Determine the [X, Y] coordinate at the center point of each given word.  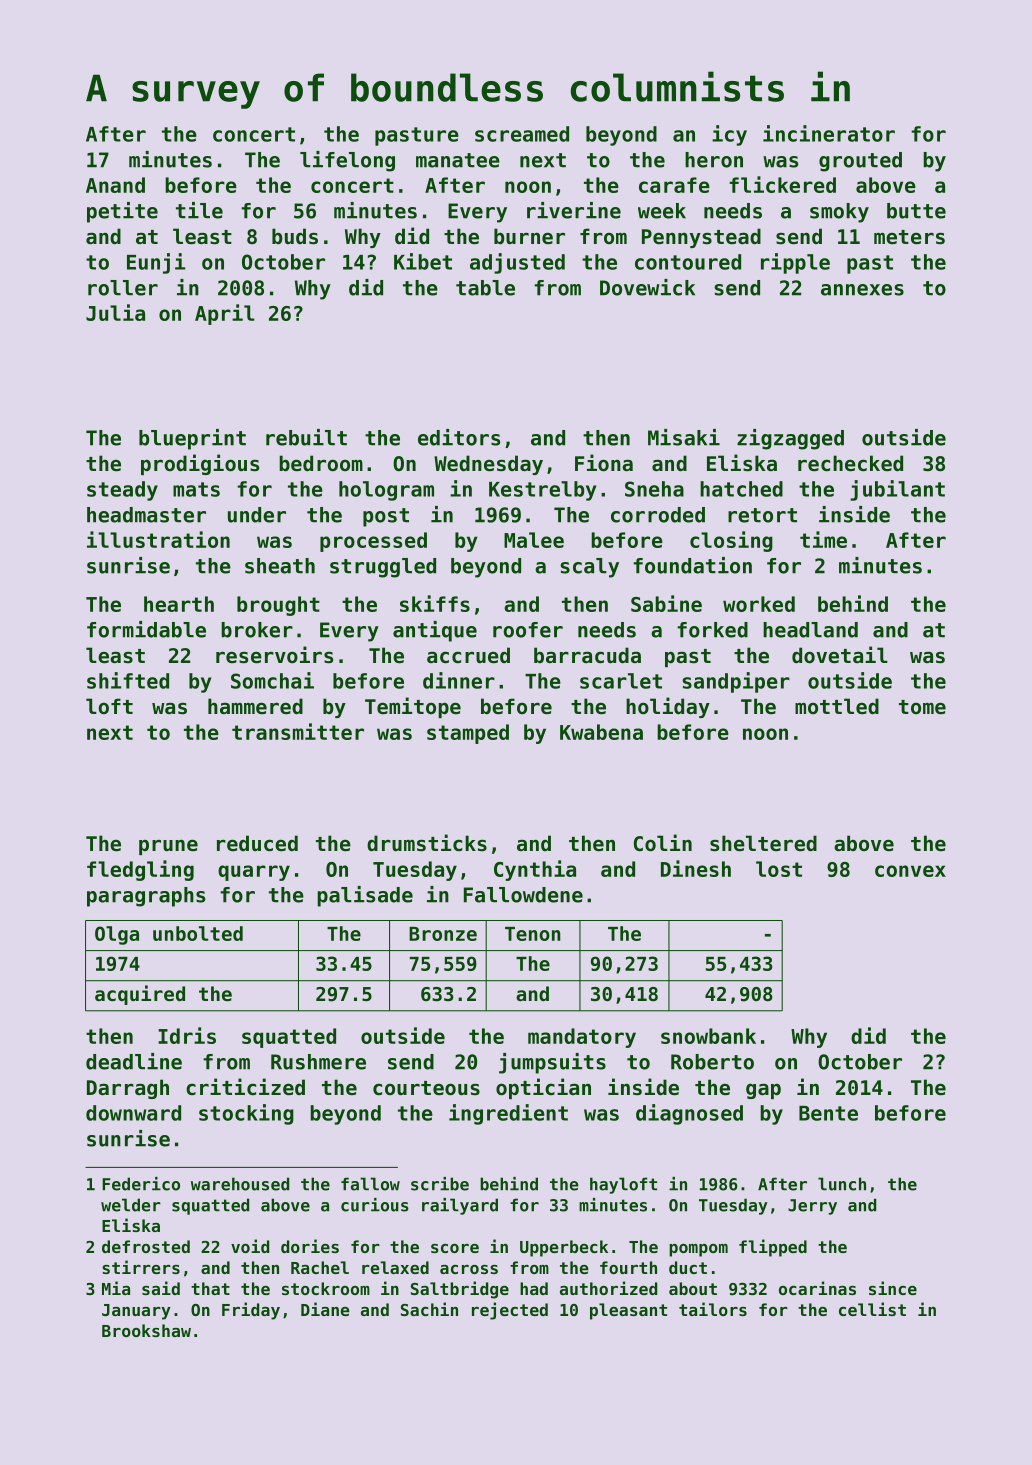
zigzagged [790, 439]
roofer [528, 630]
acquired [140, 995]
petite [122, 212]
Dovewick [647, 287]
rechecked [850, 463]
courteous [426, 1088]
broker [257, 630]
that [210, 1288]
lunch [842, 1184]
